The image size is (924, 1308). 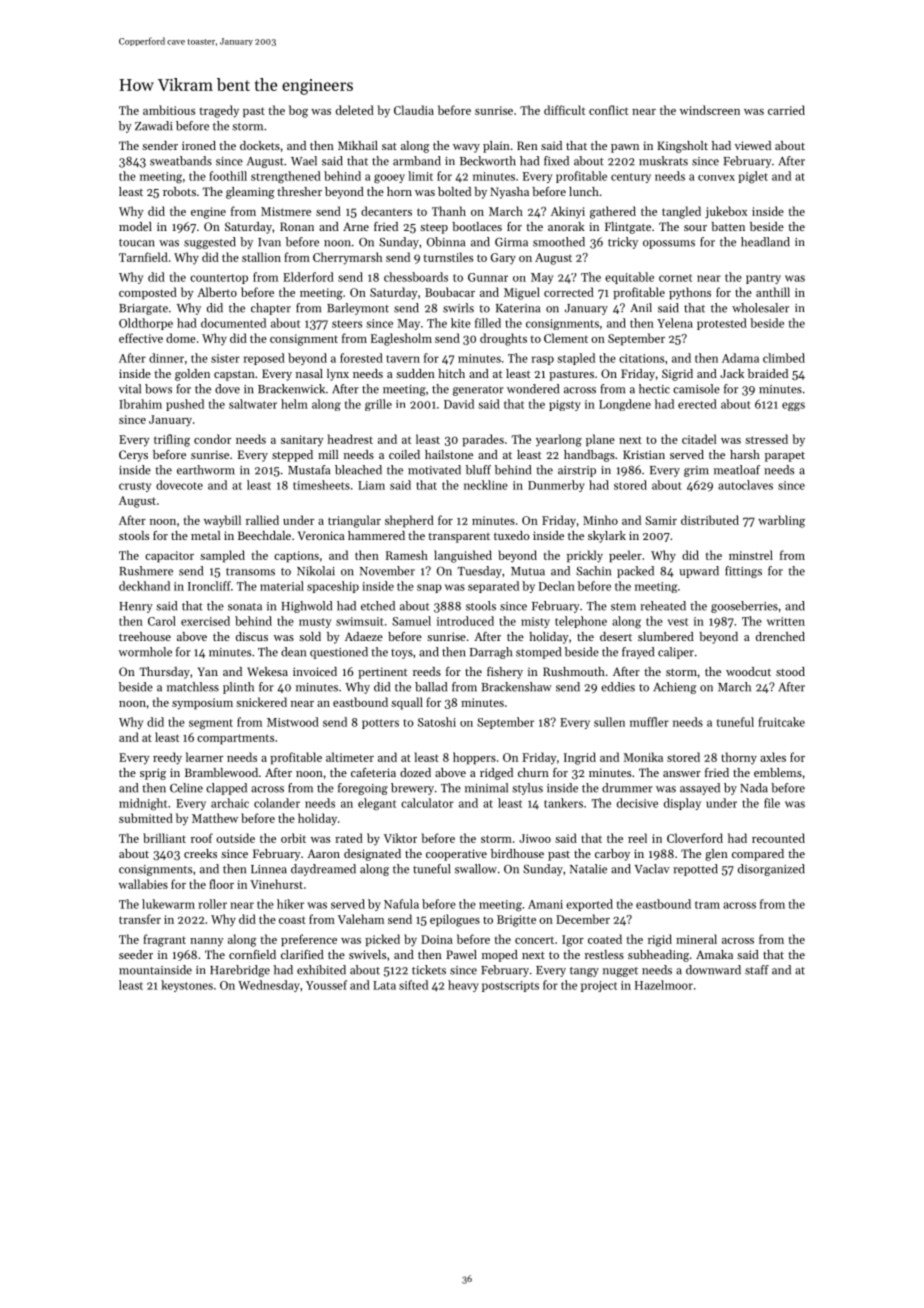 I want to click on difficult, so click(x=564, y=110).
